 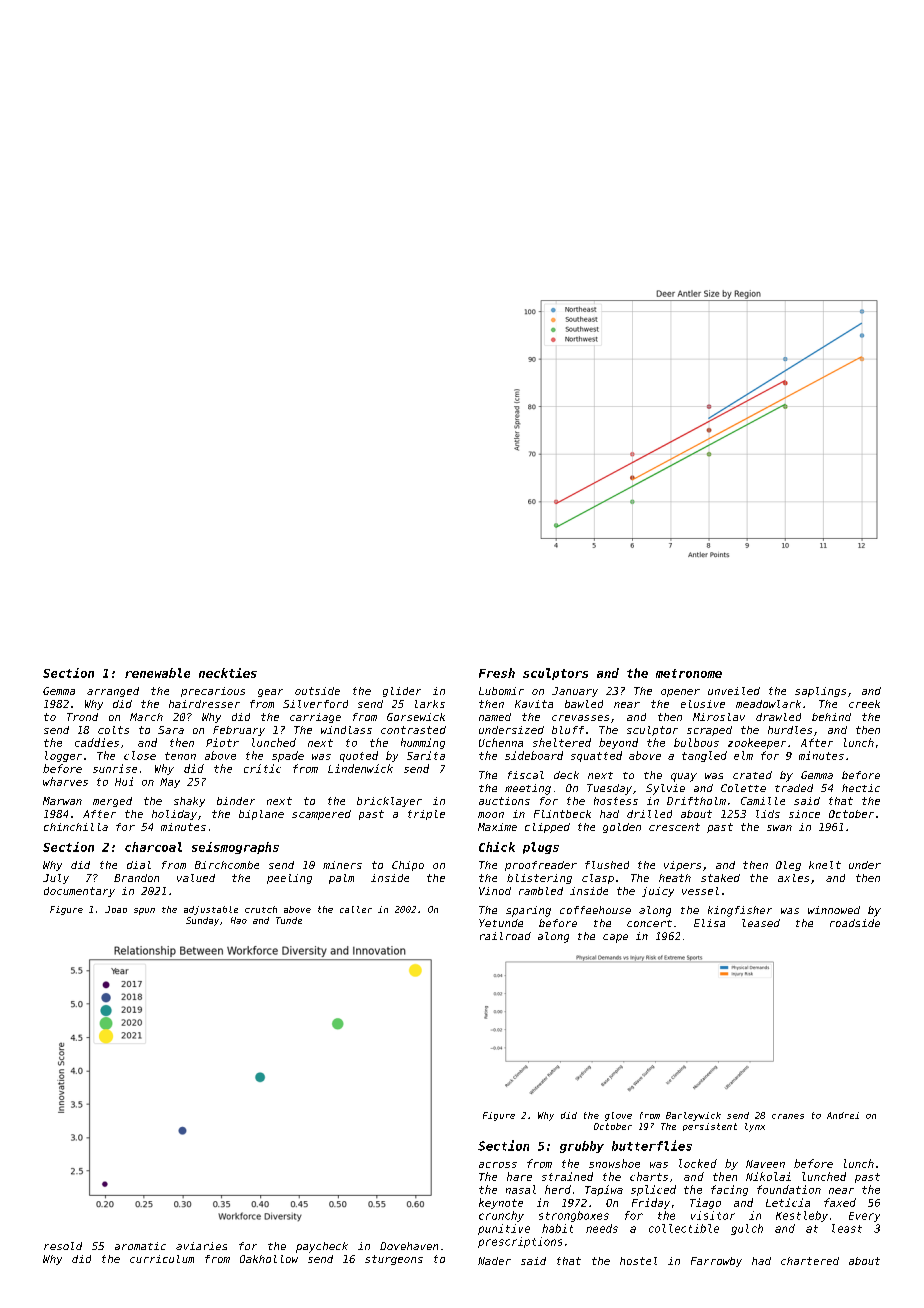 I want to click on Joao, so click(x=116, y=909).
